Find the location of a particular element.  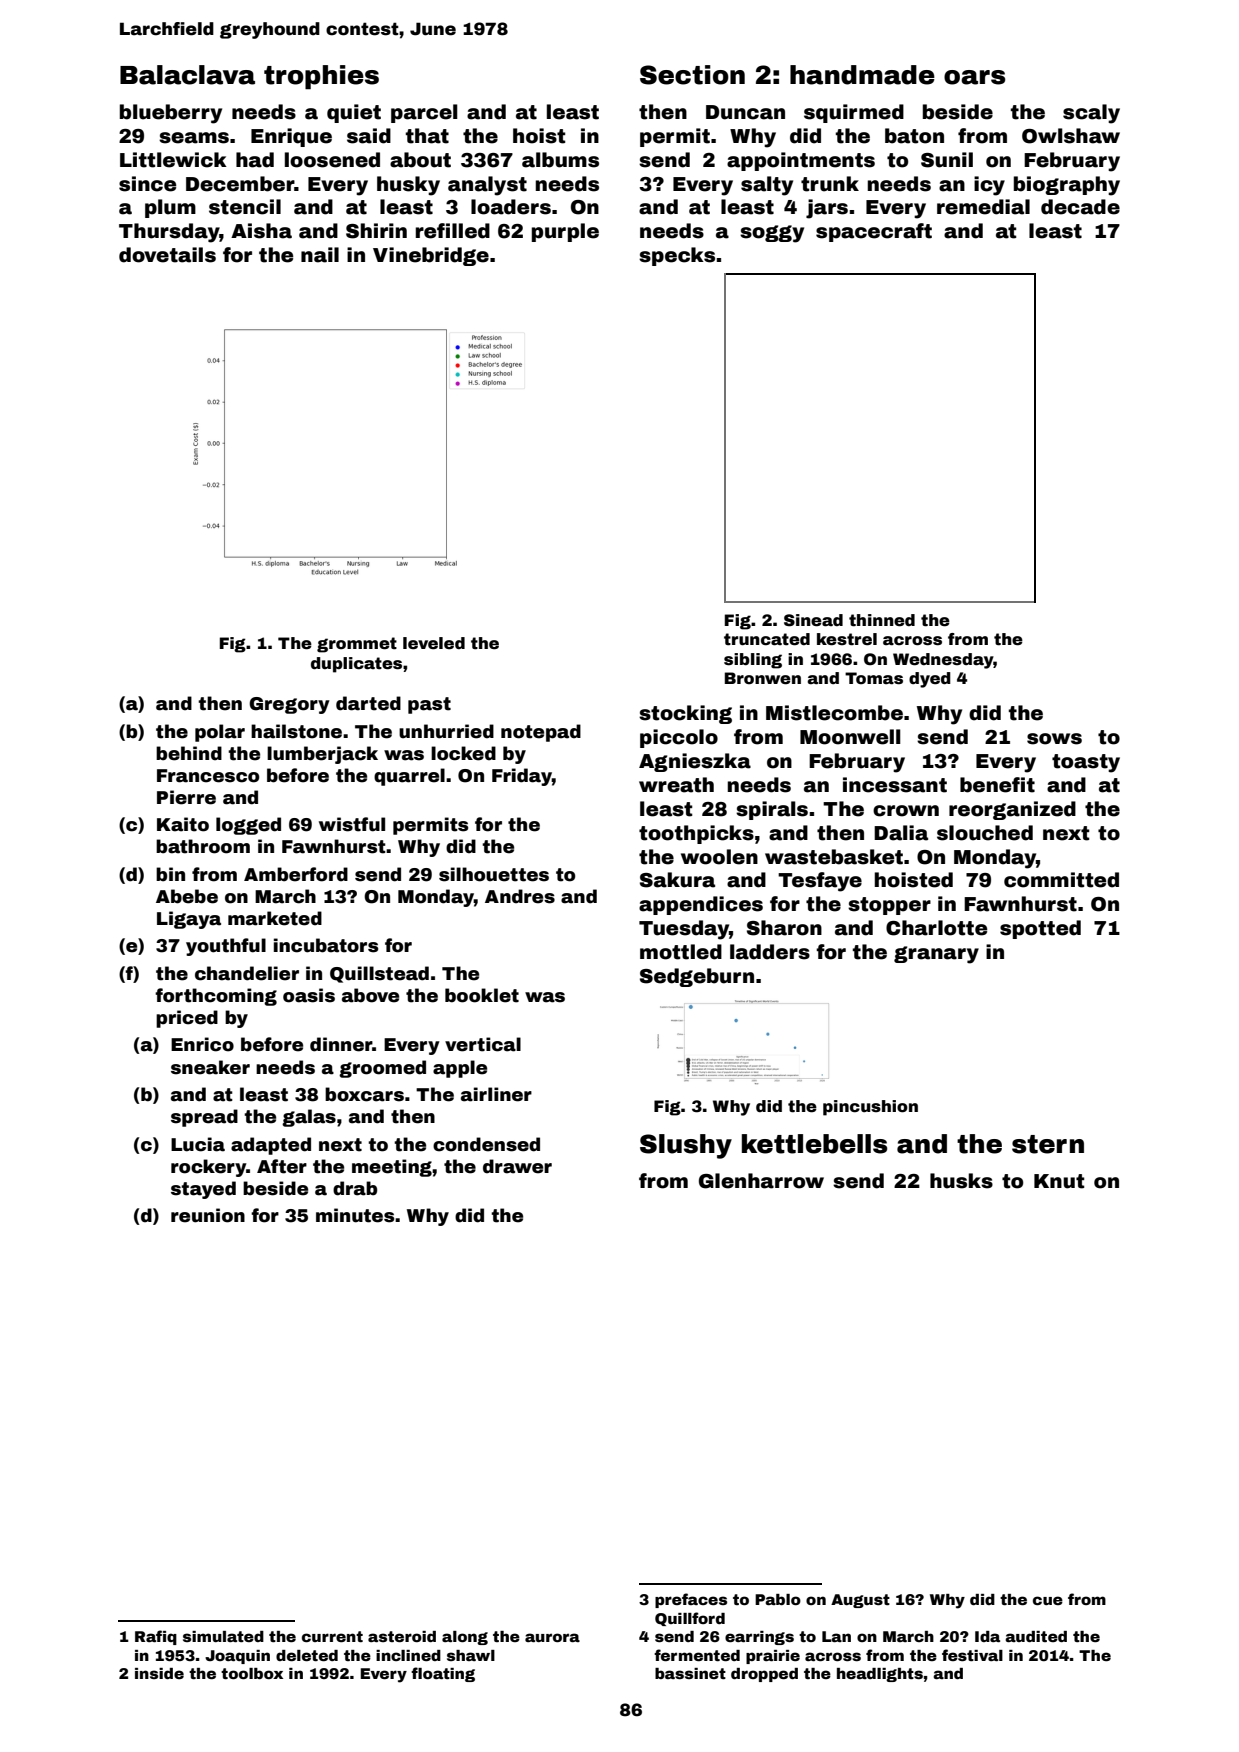

Vinebridge is located at coordinates (431, 256).
